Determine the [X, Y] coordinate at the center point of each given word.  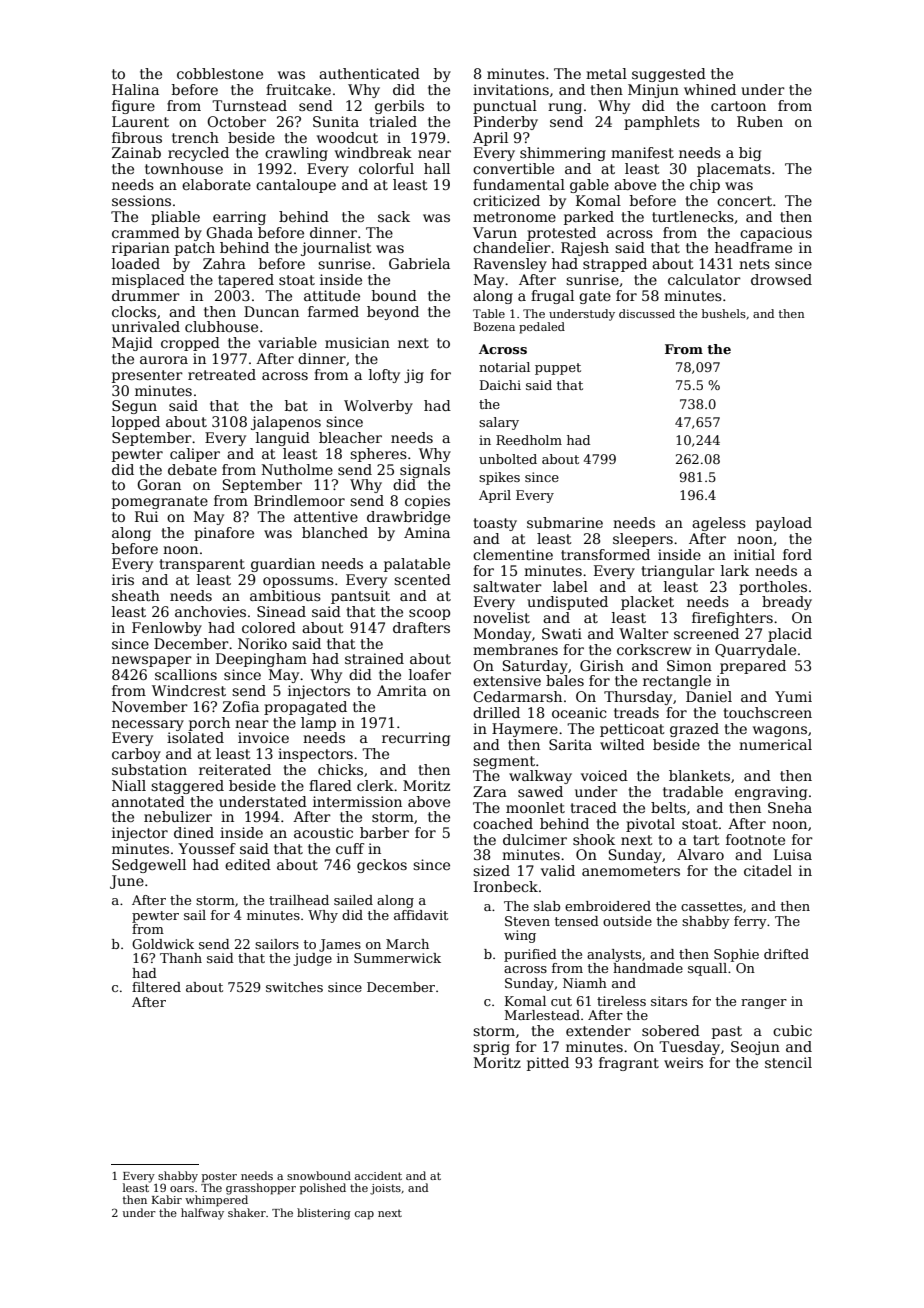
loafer [430, 674]
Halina [135, 89]
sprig [491, 1048]
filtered [156, 987]
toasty [495, 524]
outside [627, 921]
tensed [577, 921]
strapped [615, 265]
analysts [614, 955]
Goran [159, 484]
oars [182, 1189]
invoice [263, 737]
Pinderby [506, 123]
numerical [775, 744]
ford [797, 554]
